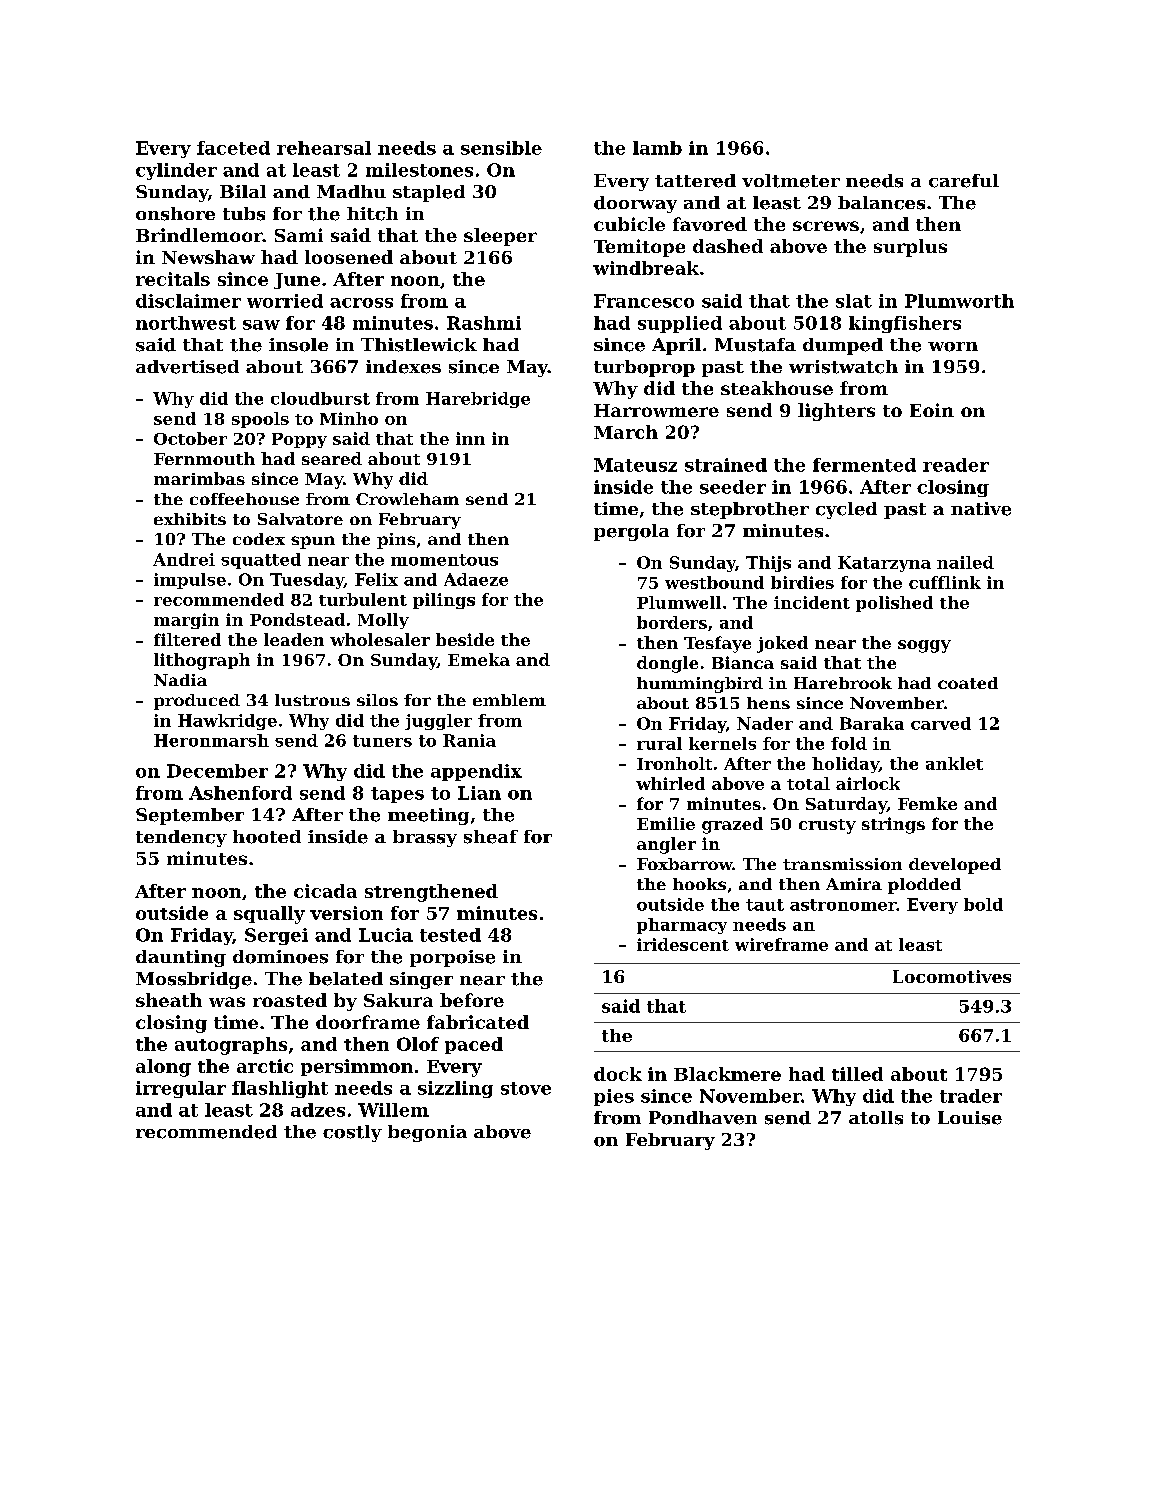 This screenshot has height=1494, width=1155. I want to click on atolls, so click(876, 1118).
